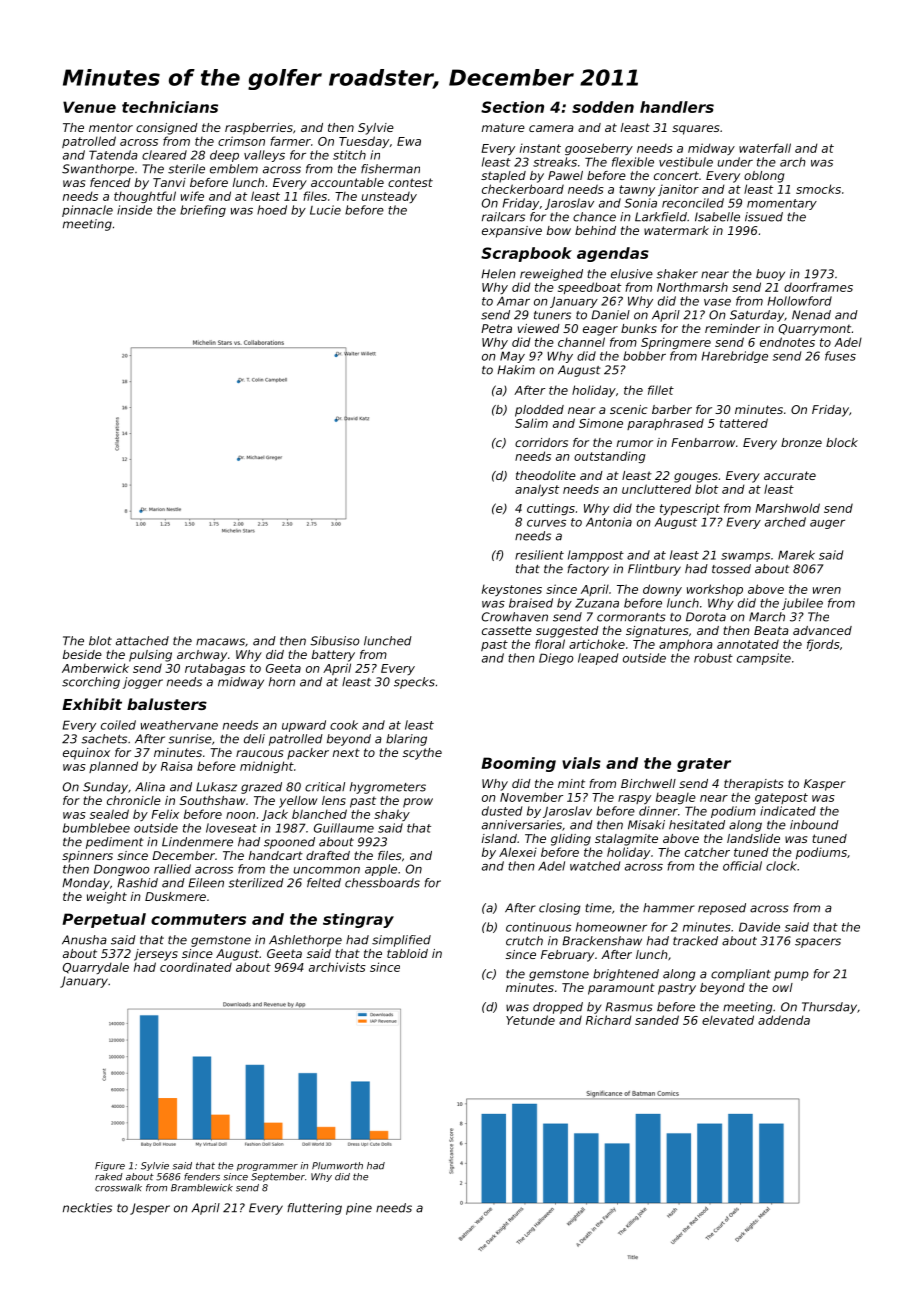  What do you see at coordinates (556, 659) in the screenshot?
I see `Diego` at bounding box center [556, 659].
